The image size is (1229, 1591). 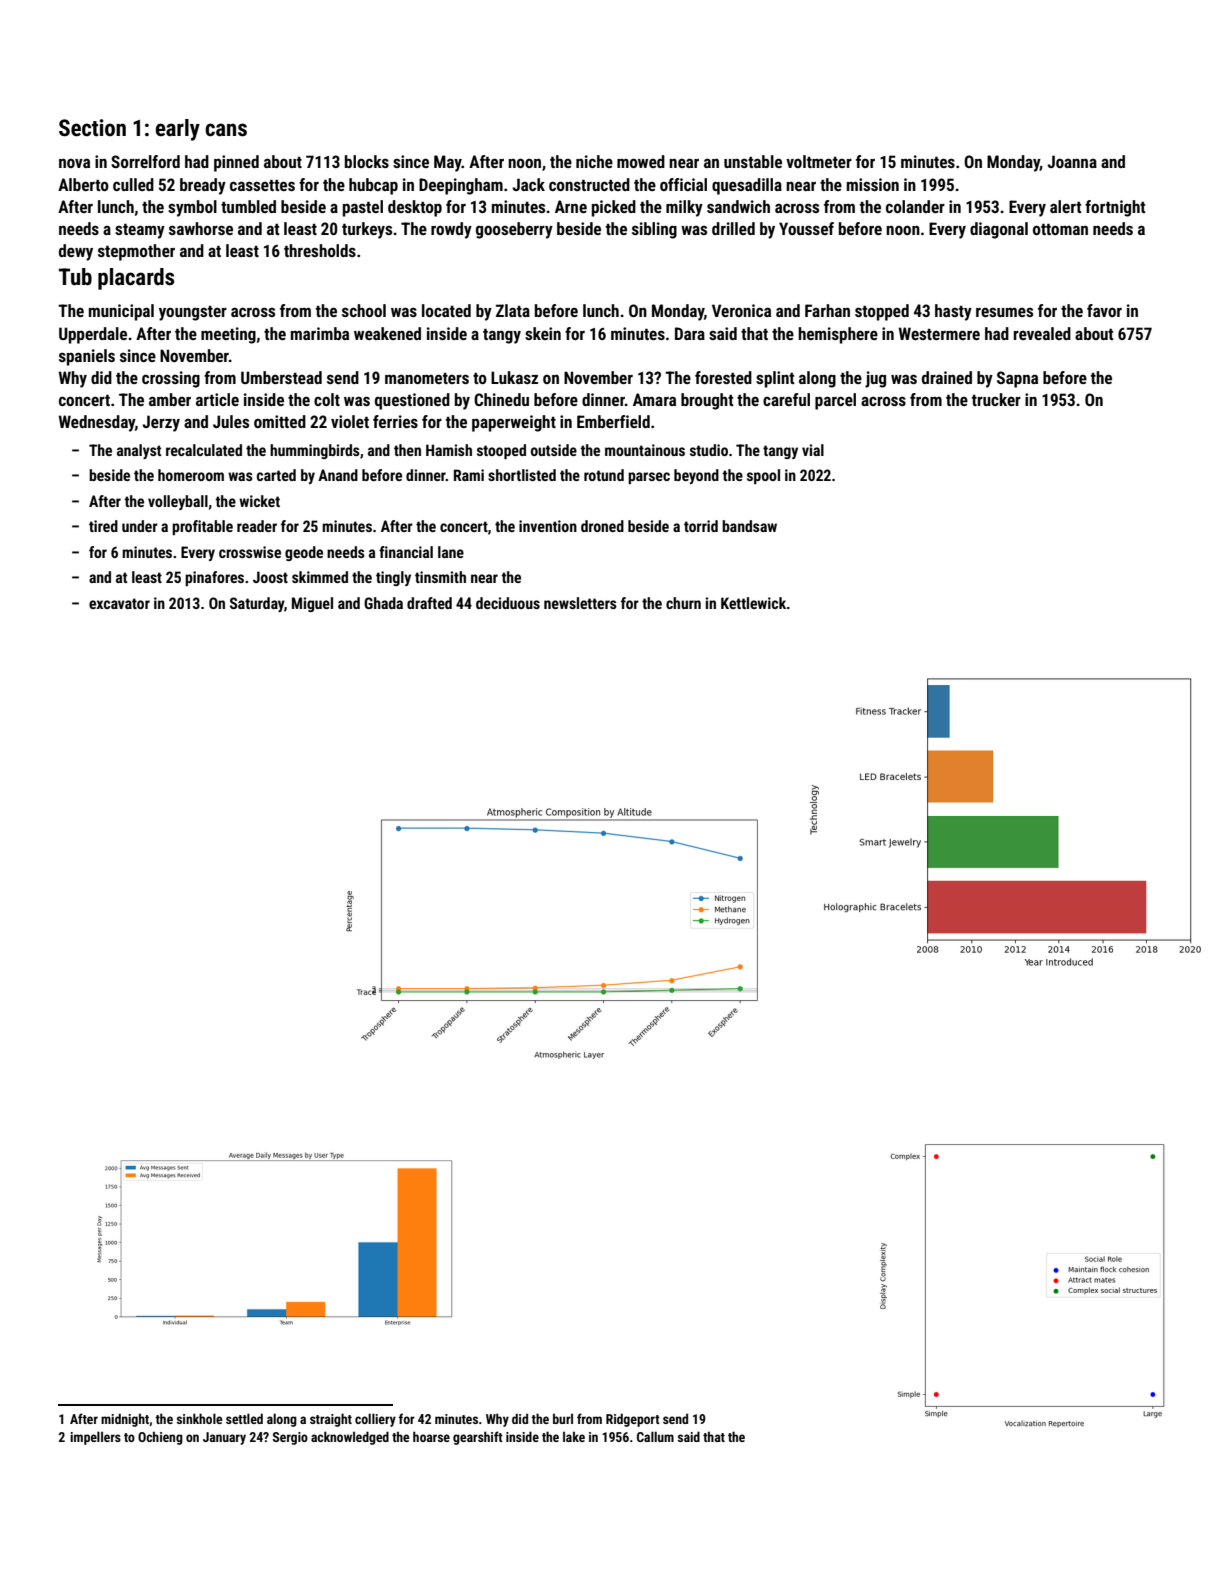 I want to click on Jack, so click(x=528, y=184).
